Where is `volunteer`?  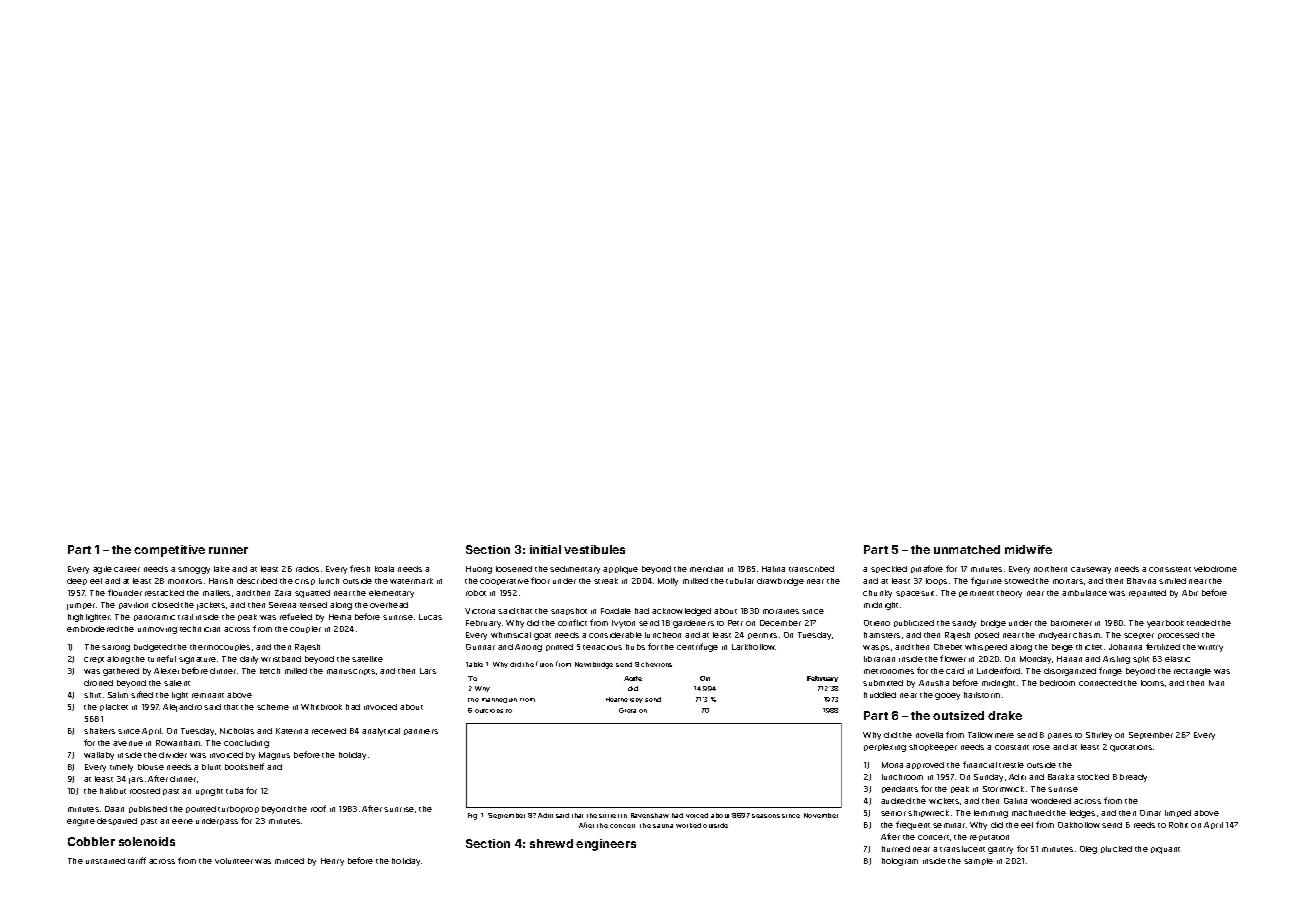
volunteer is located at coordinates (234, 861).
